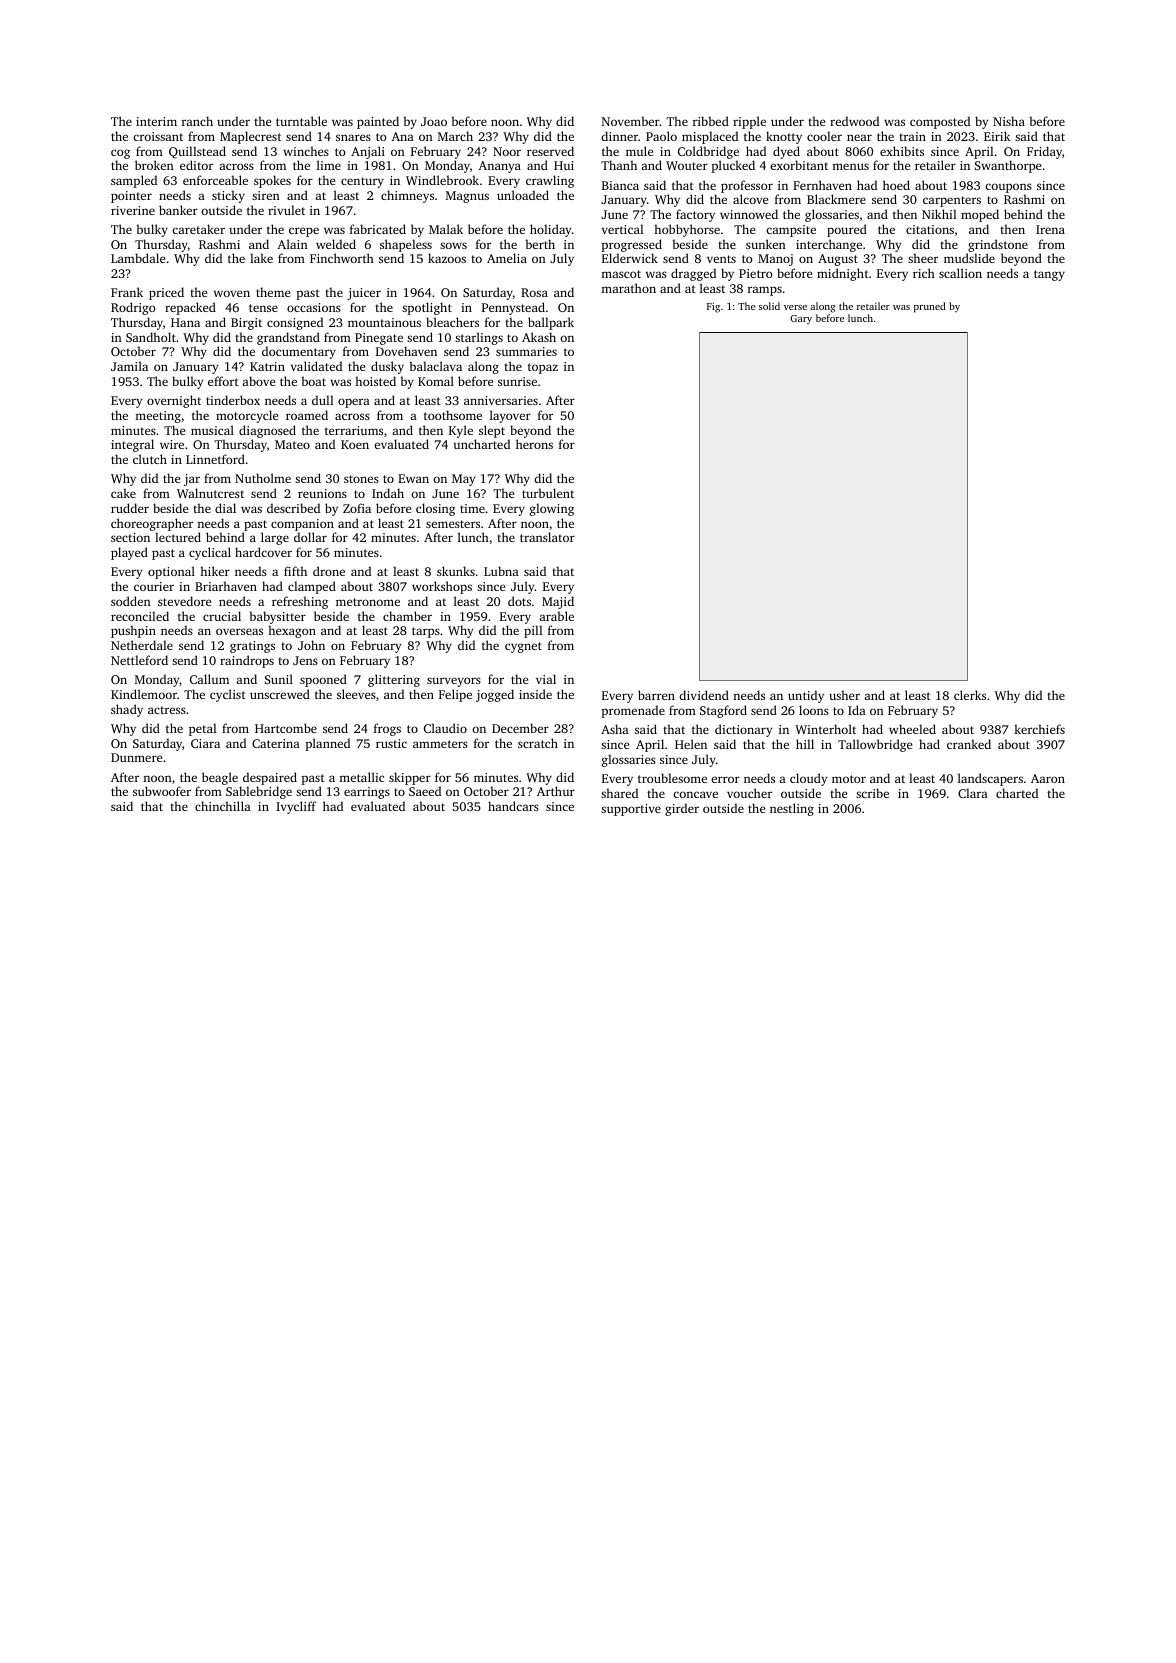 The width and height of the screenshot is (1176, 1663). Describe the element at coordinates (615, 729) in the screenshot. I see `Asha` at that location.
